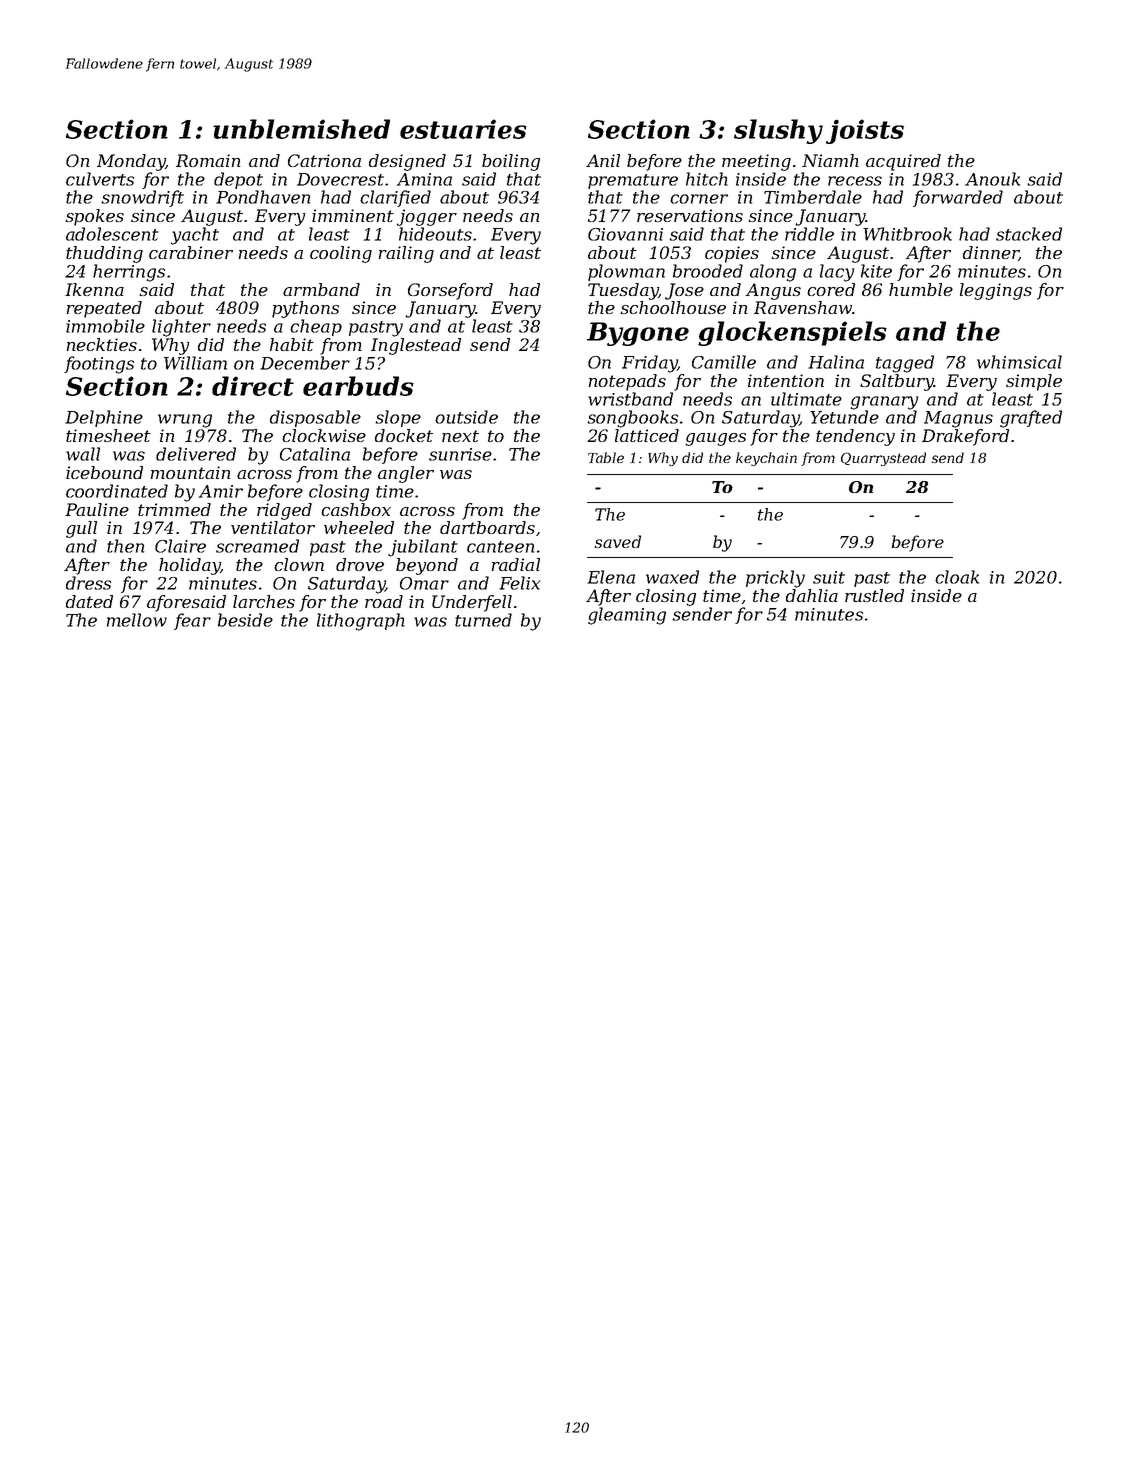 The image size is (1128, 1460). I want to click on Anil, so click(603, 160).
